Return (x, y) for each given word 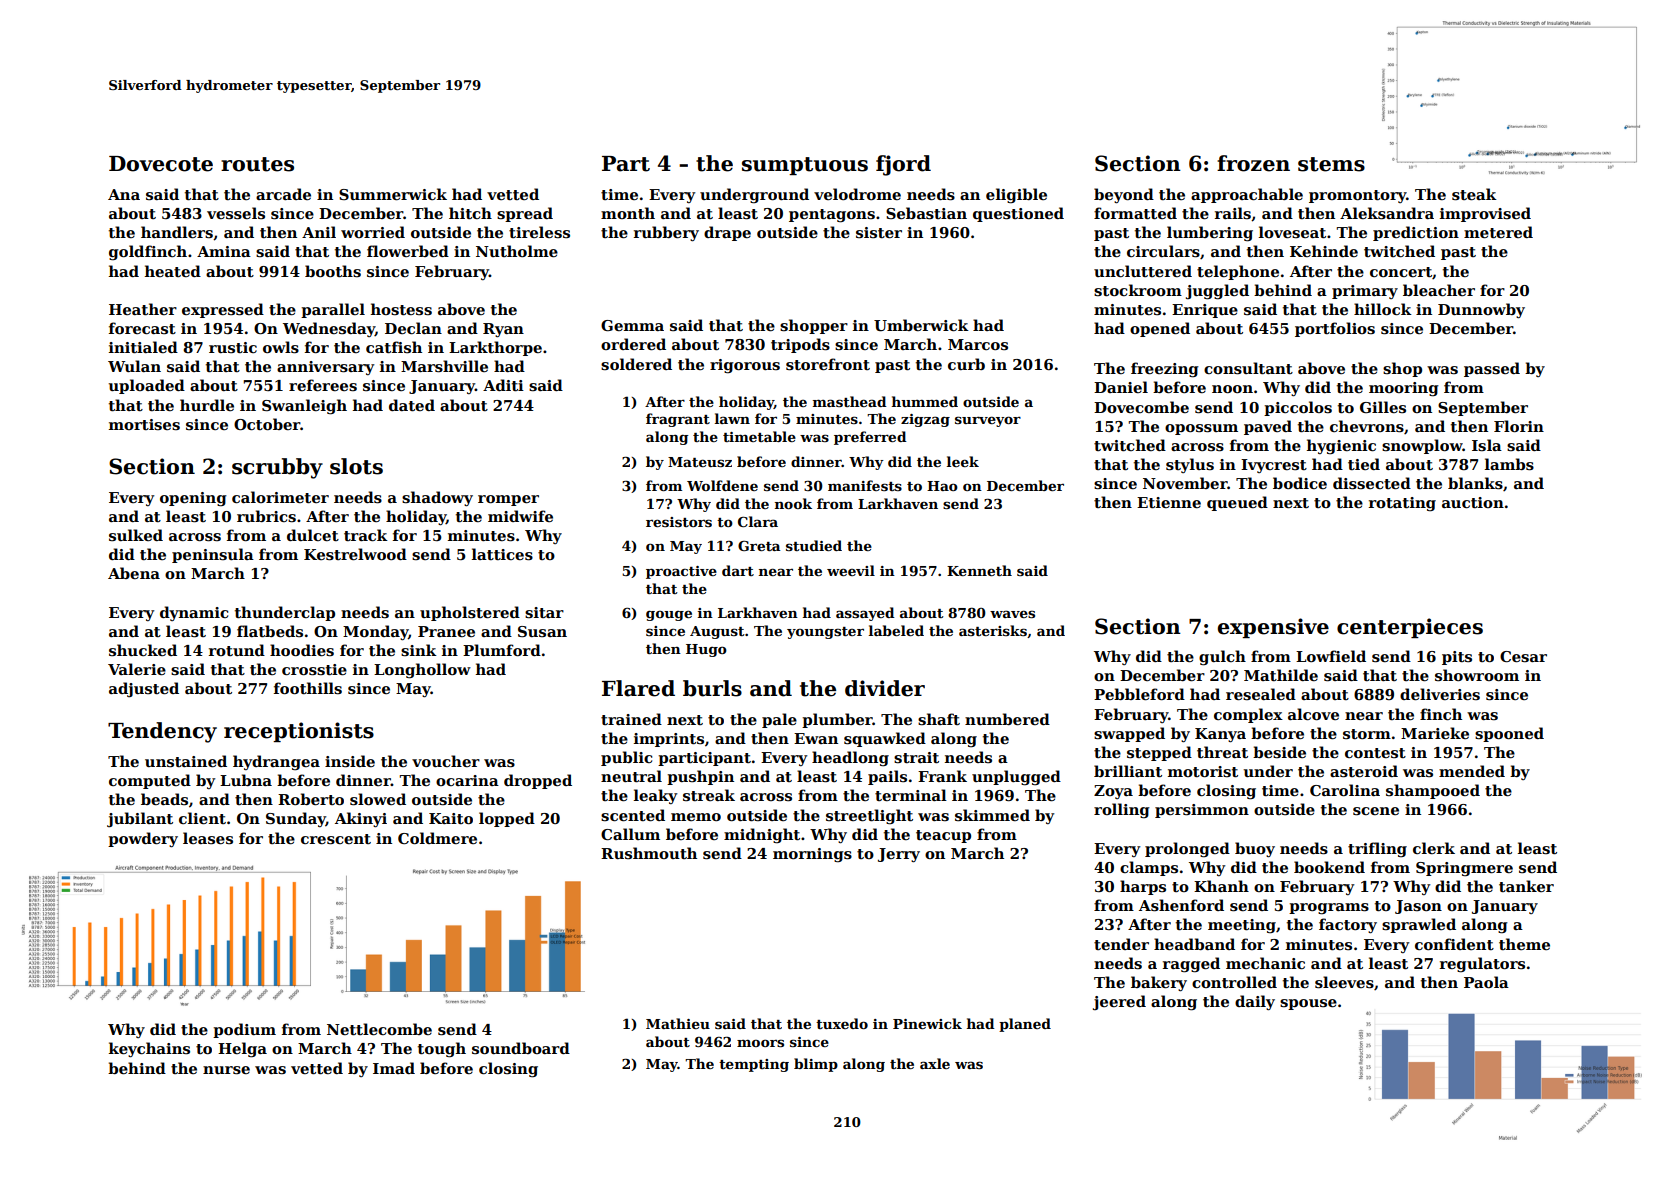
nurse (226, 1070)
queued (1237, 503)
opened (1160, 329)
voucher (446, 761)
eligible (1016, 196)
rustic (233, 347)
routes (257, 164)
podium (244, 1030)
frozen (1253, 163)
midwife (520, 516)
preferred (870, 438)
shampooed (1433, 791)
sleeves (1344, 982)
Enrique (1205, 311)
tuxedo (842, 1023)
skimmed (992, 815)
